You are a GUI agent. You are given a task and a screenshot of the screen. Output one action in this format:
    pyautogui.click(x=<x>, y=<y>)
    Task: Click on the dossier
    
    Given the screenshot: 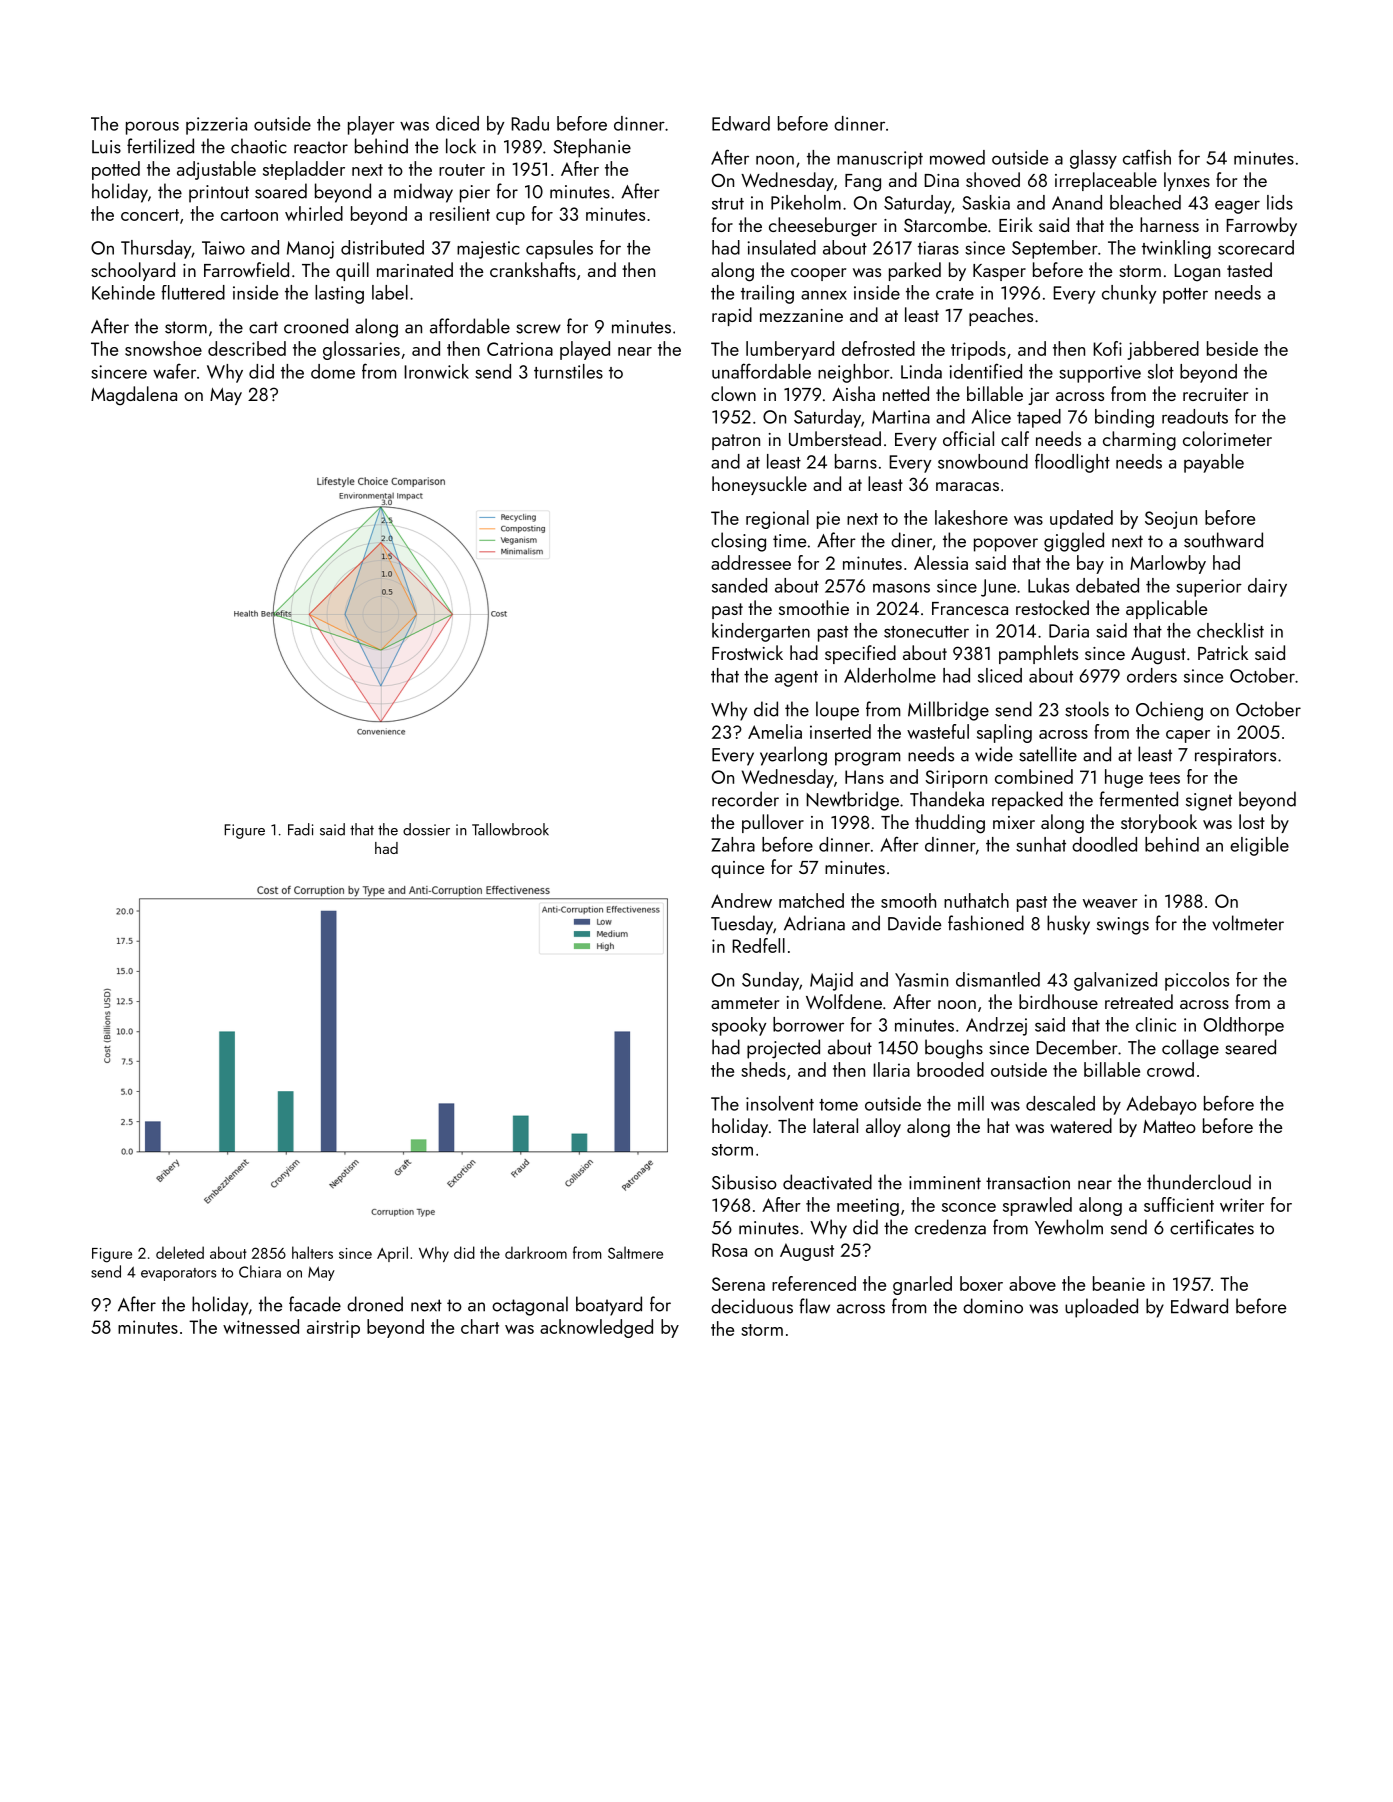 What is the action you would take?
    pyautogui.click(x=426, y=829)
